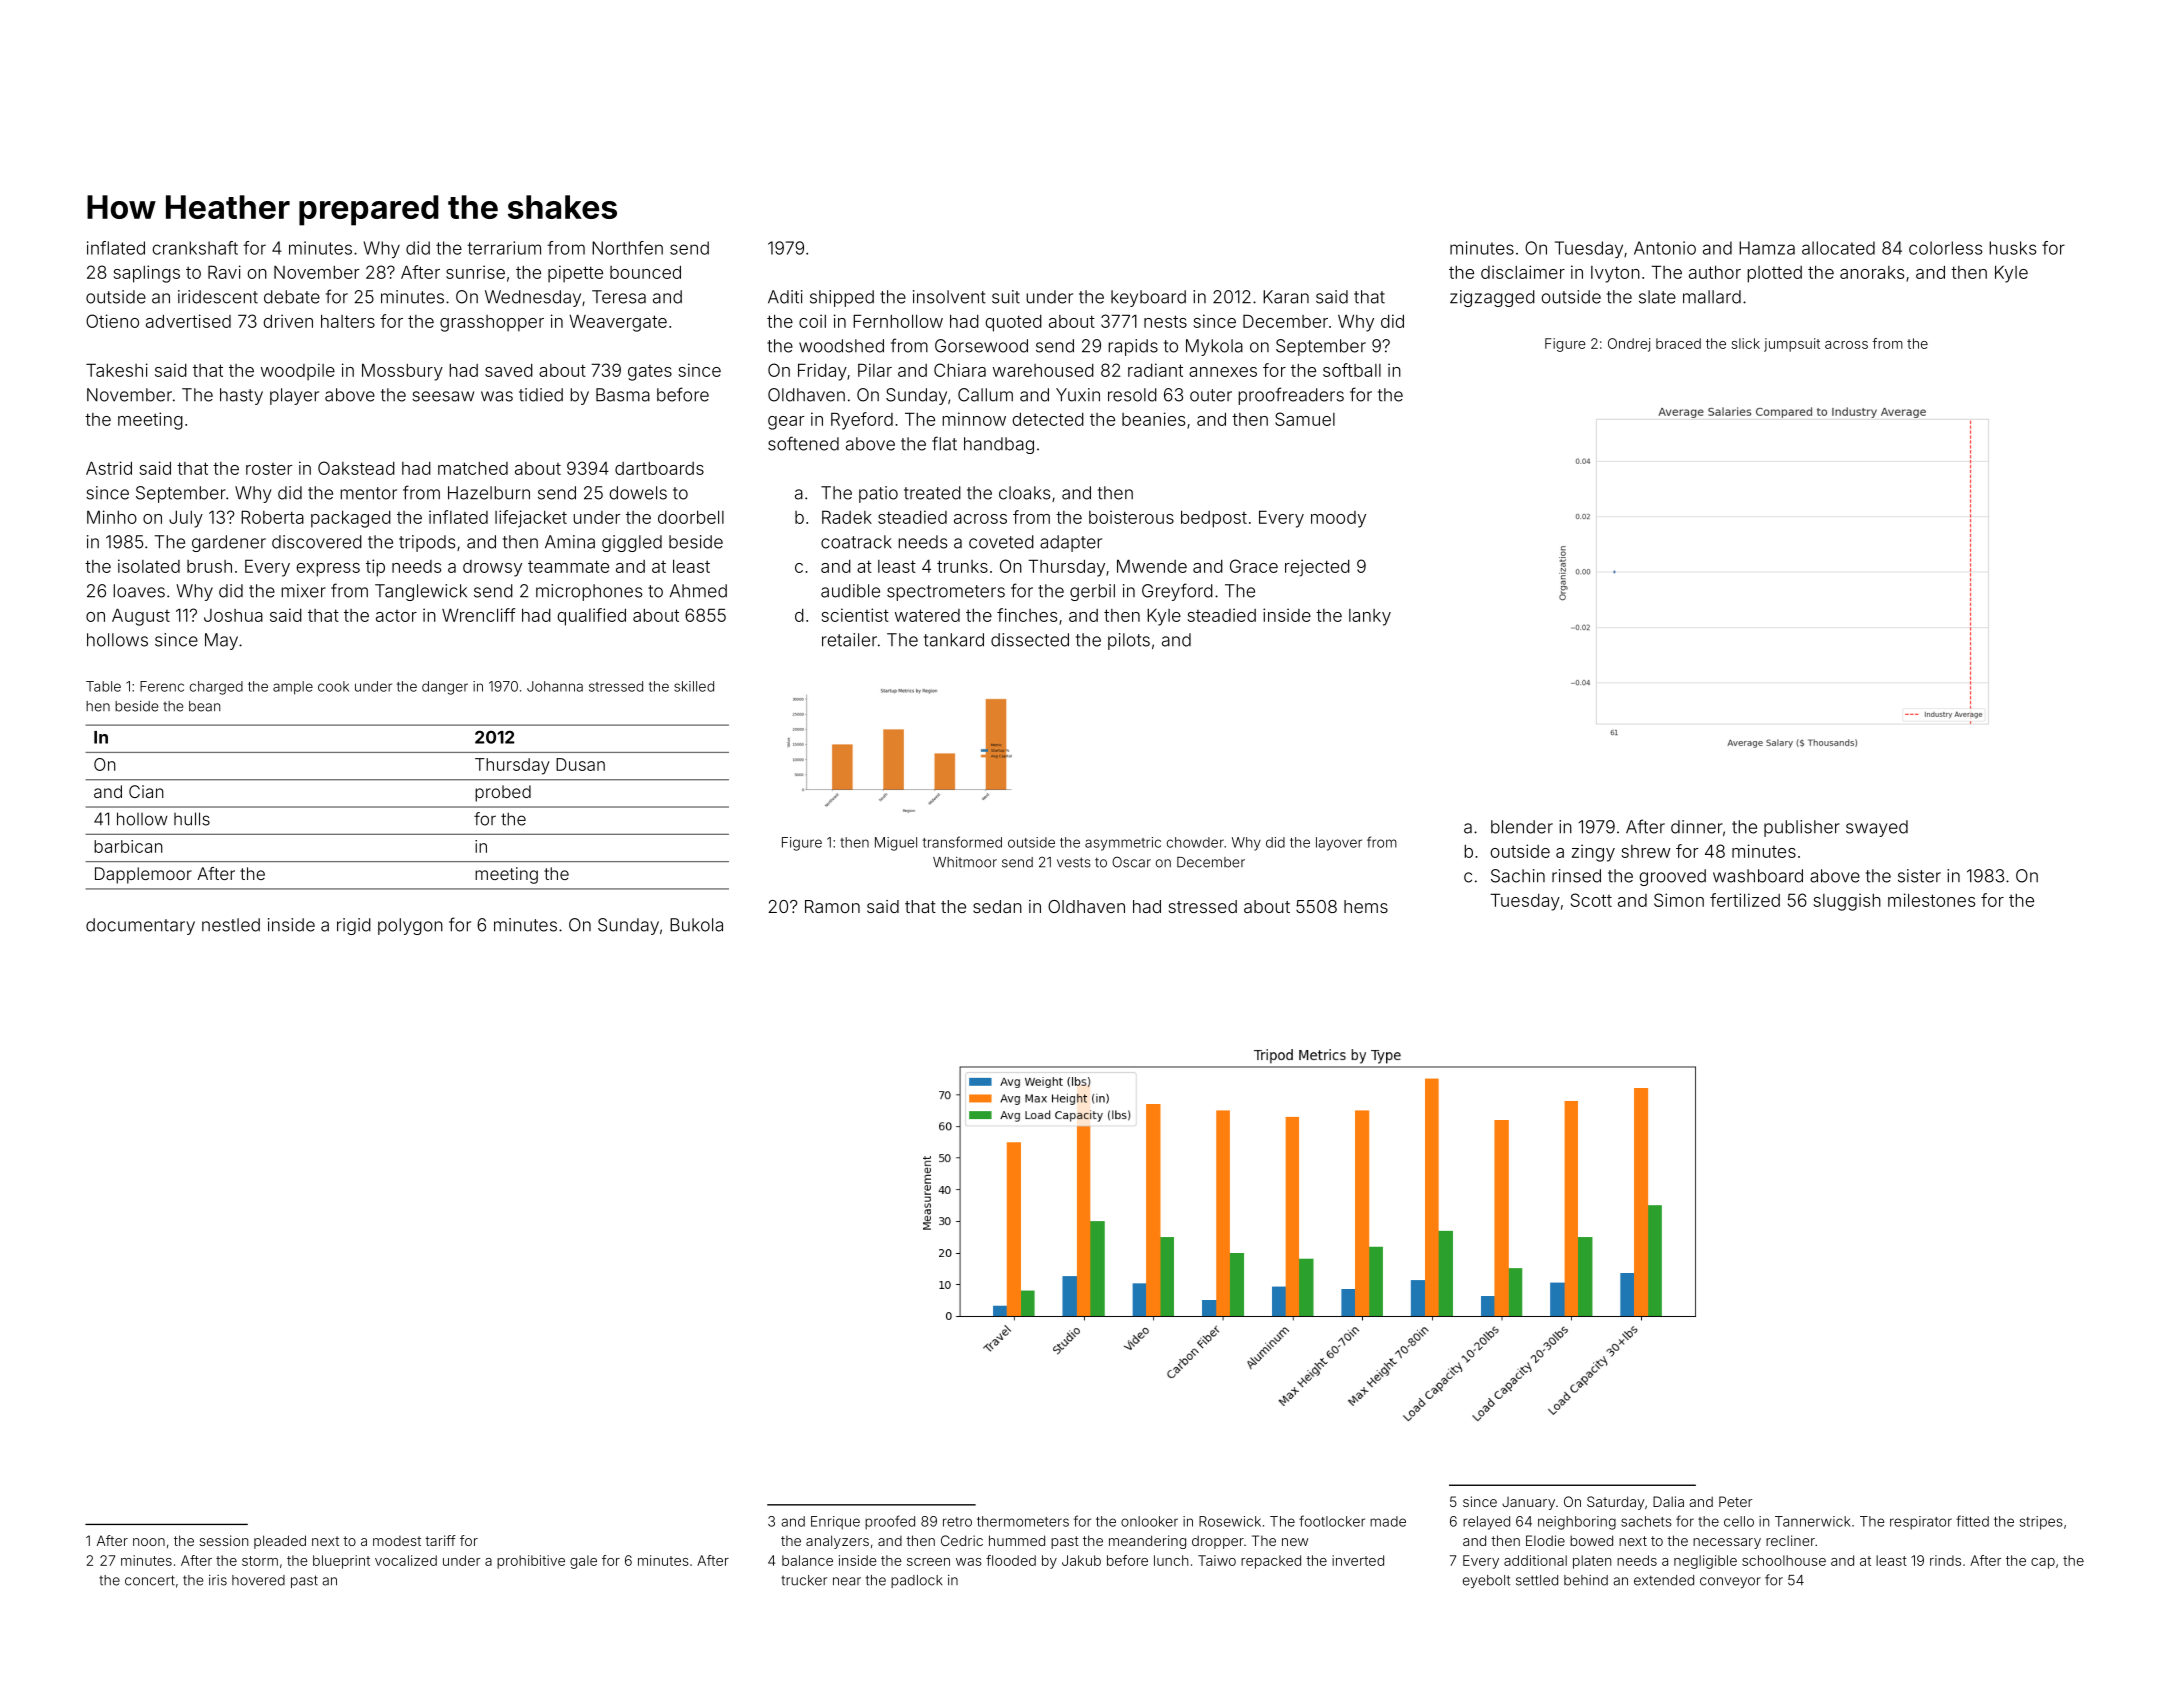 The height and width of the screenshot is (1683, 2178). I want to click on documentary, so click(140, 926).
